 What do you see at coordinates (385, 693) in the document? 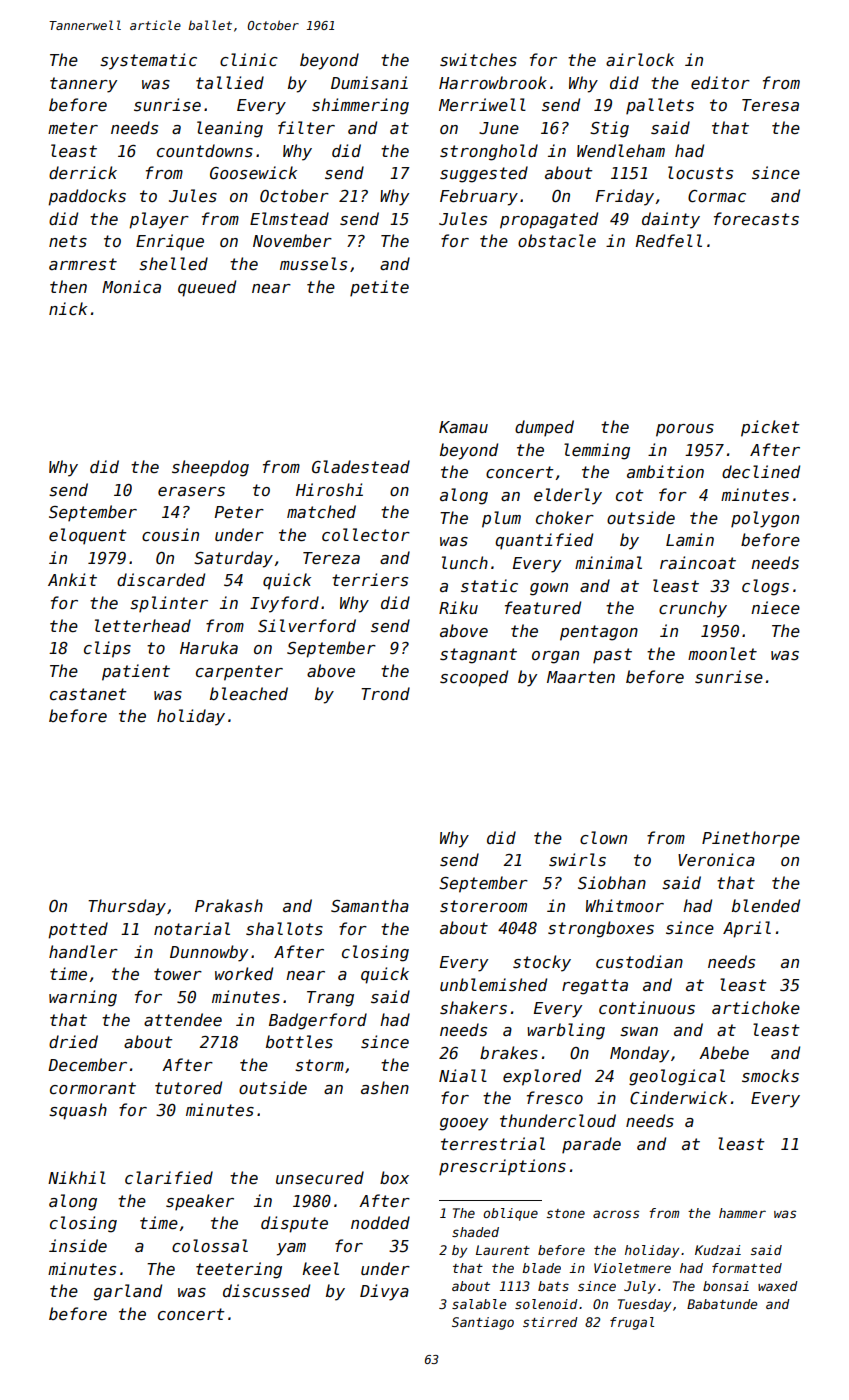
I see `Trond` at bounding box center [385, 693].
